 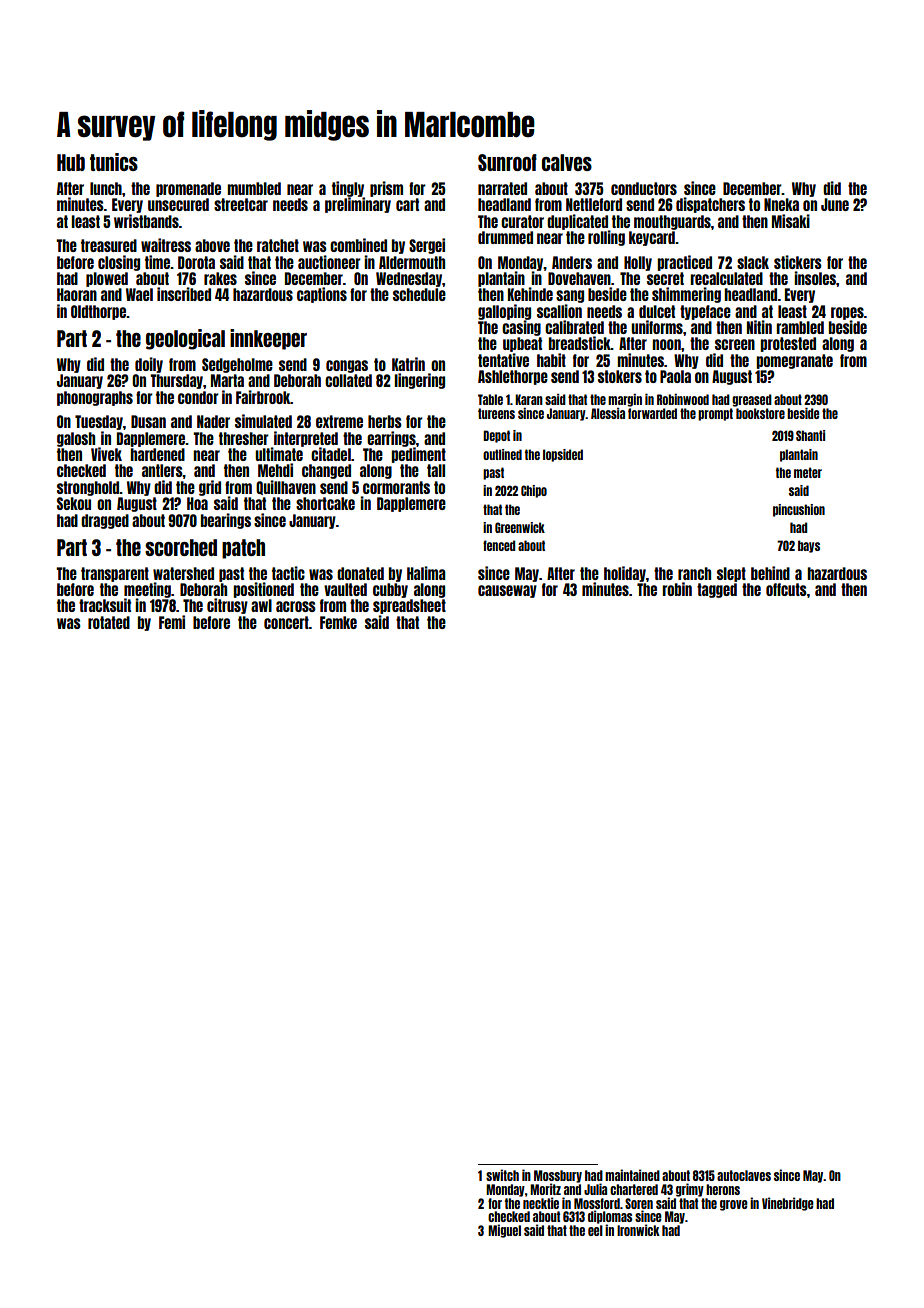 What do you see at coordinates (263, 590) in the document?
I see `positioned` at bounding box center [263, 590].
